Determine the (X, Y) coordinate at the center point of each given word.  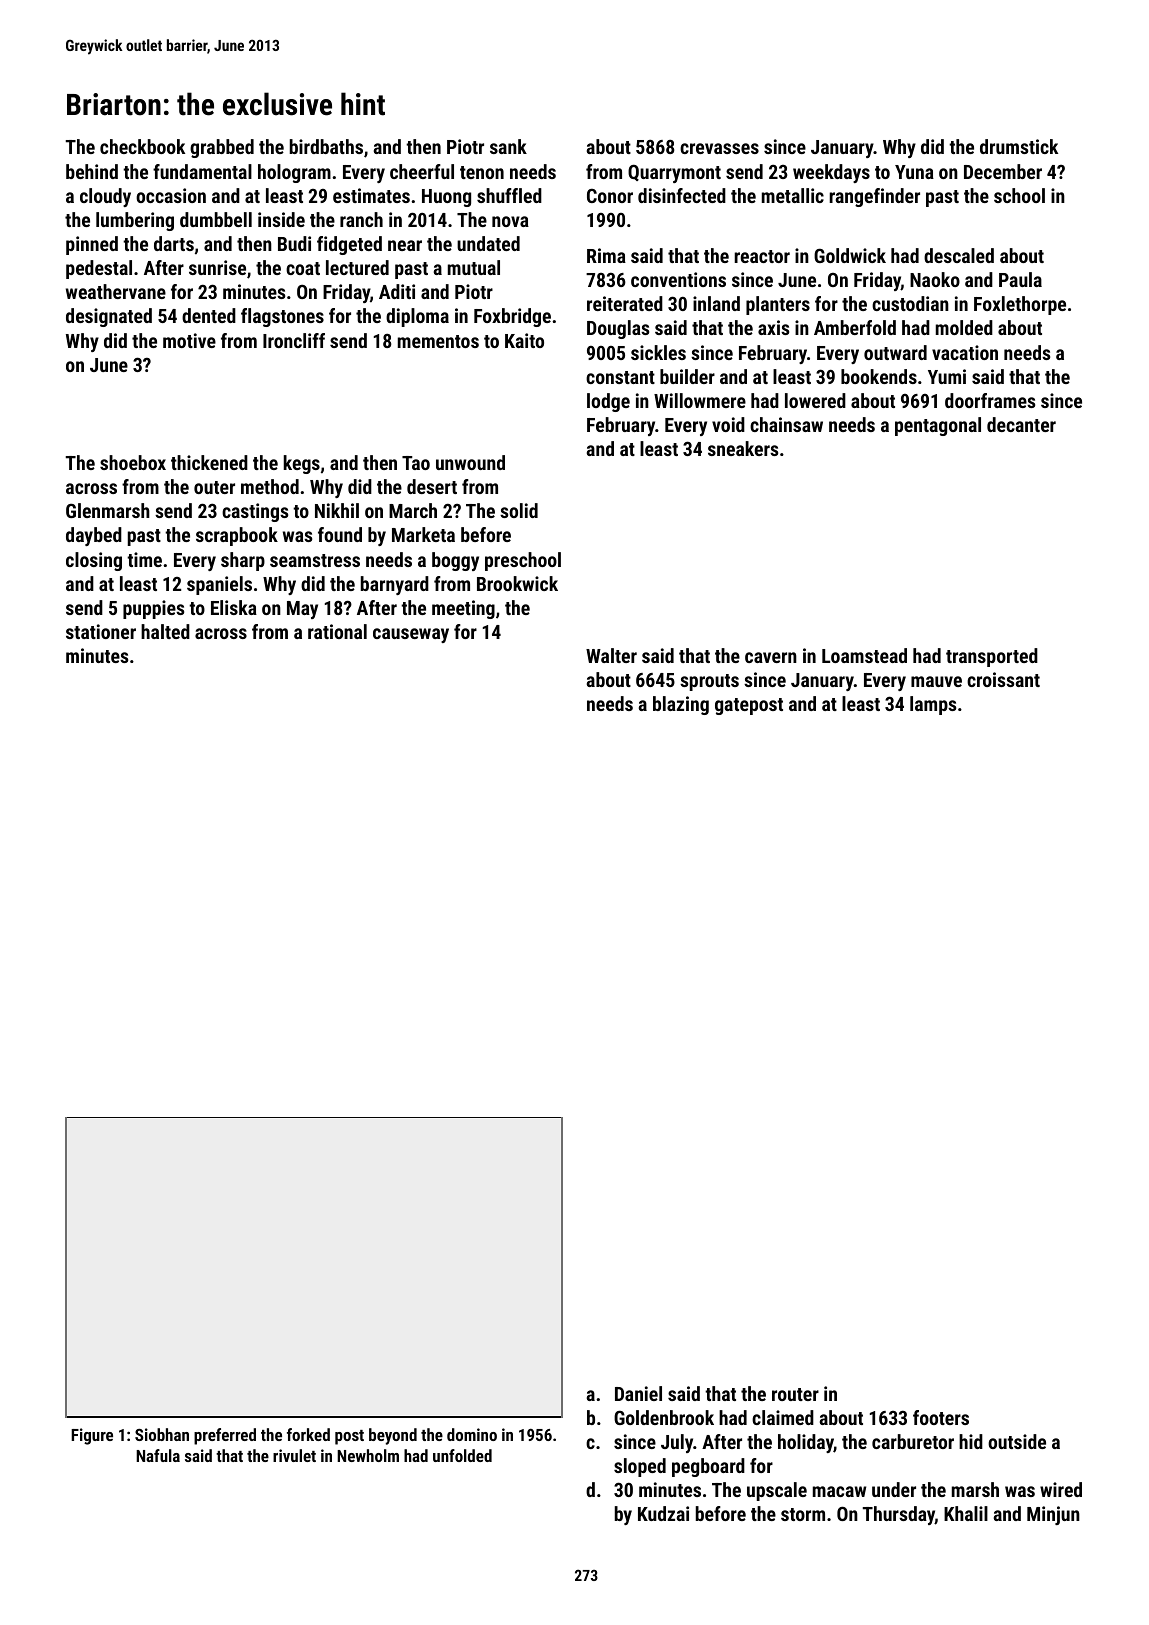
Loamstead (864, 655)
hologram (294, 173)
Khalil (966, 1513)
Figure (92, 1436)
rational (337, 631)
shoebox (133, 462)
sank (508, 146)
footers (941, 1417)
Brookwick (517, 583)
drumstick (1019, 146)
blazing (681, 705)
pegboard (708, 1467)
